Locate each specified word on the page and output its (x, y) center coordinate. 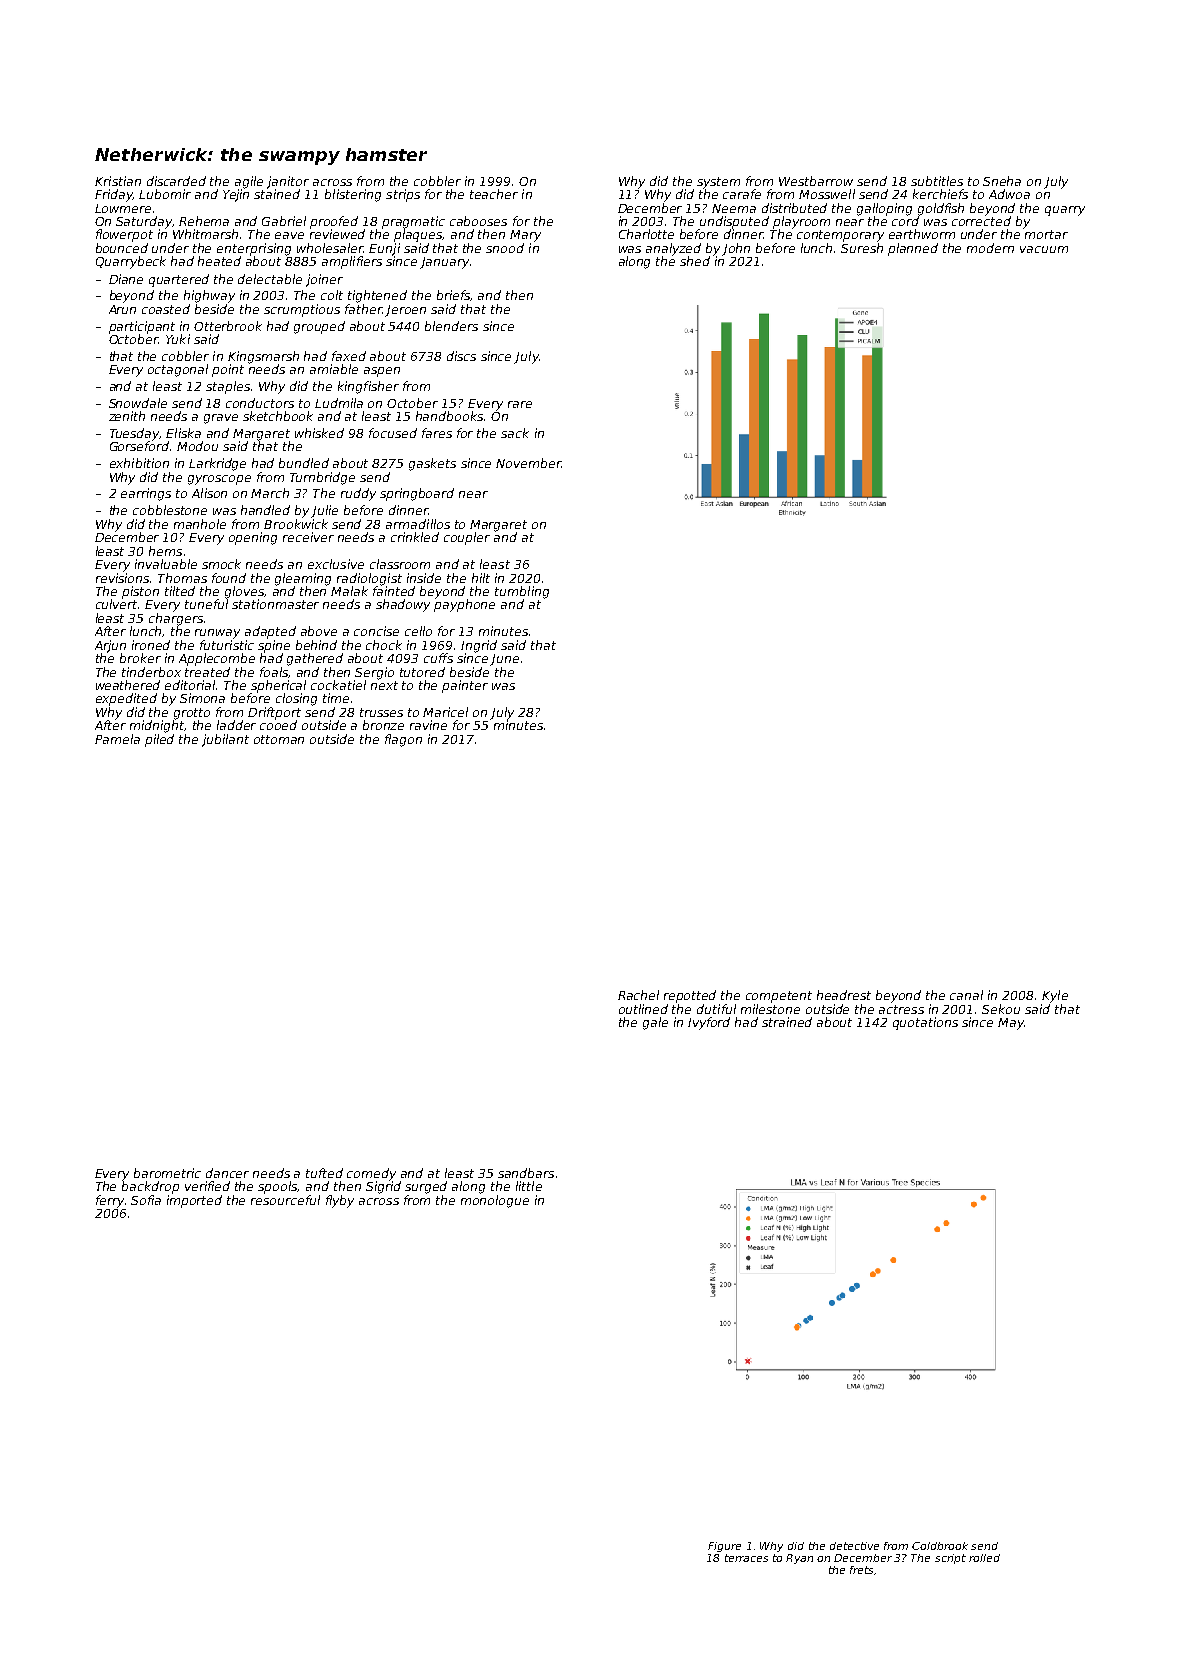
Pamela (117, 739)
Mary (525, 236)
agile (249, 182)
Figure (724, 1547)
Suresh (862, 248)
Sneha (1002, 181)
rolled (984, 1558)
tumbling (522, 592)
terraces (746, 1558)
